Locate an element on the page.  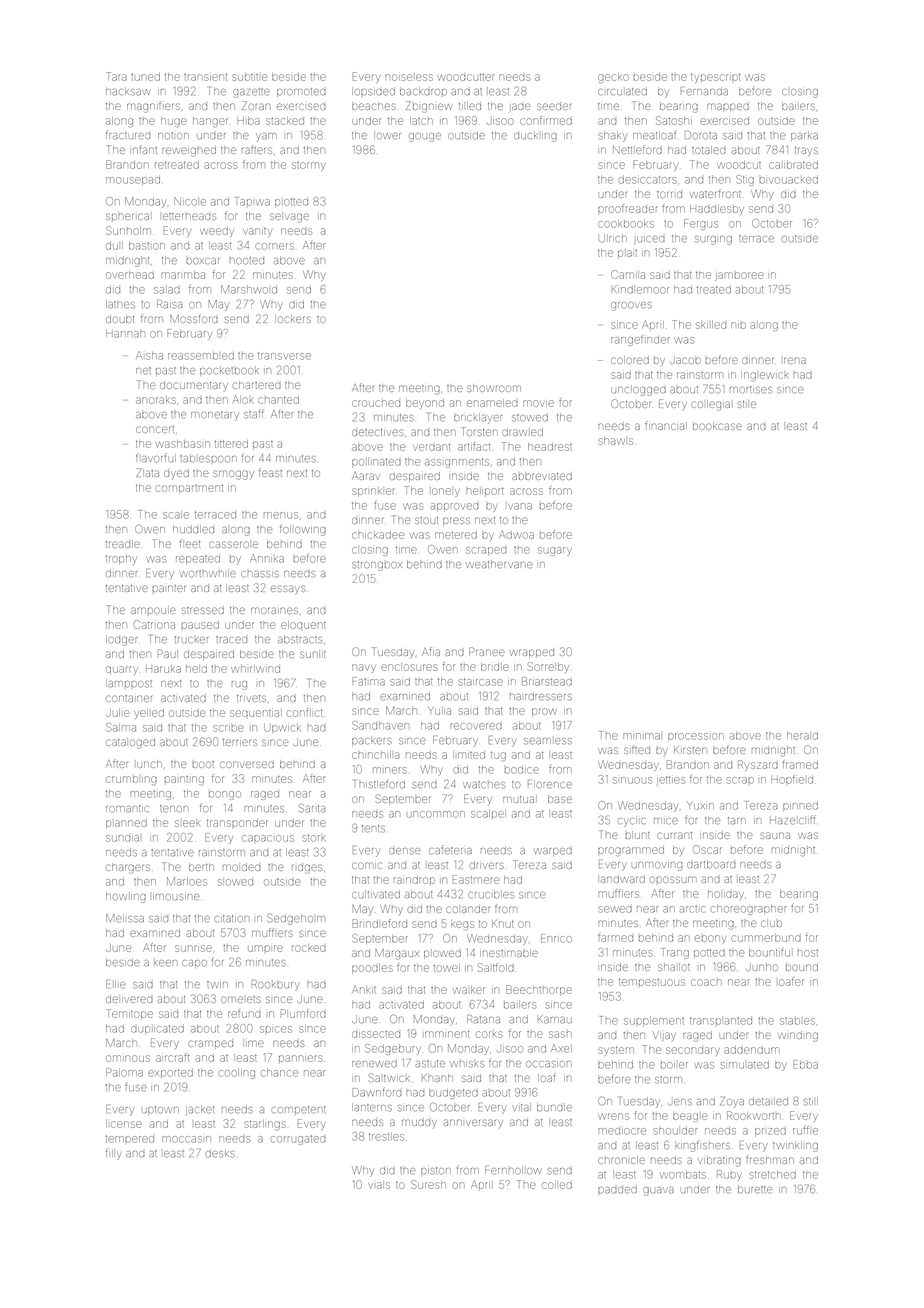
painter is located at coordinates (169, 588).
